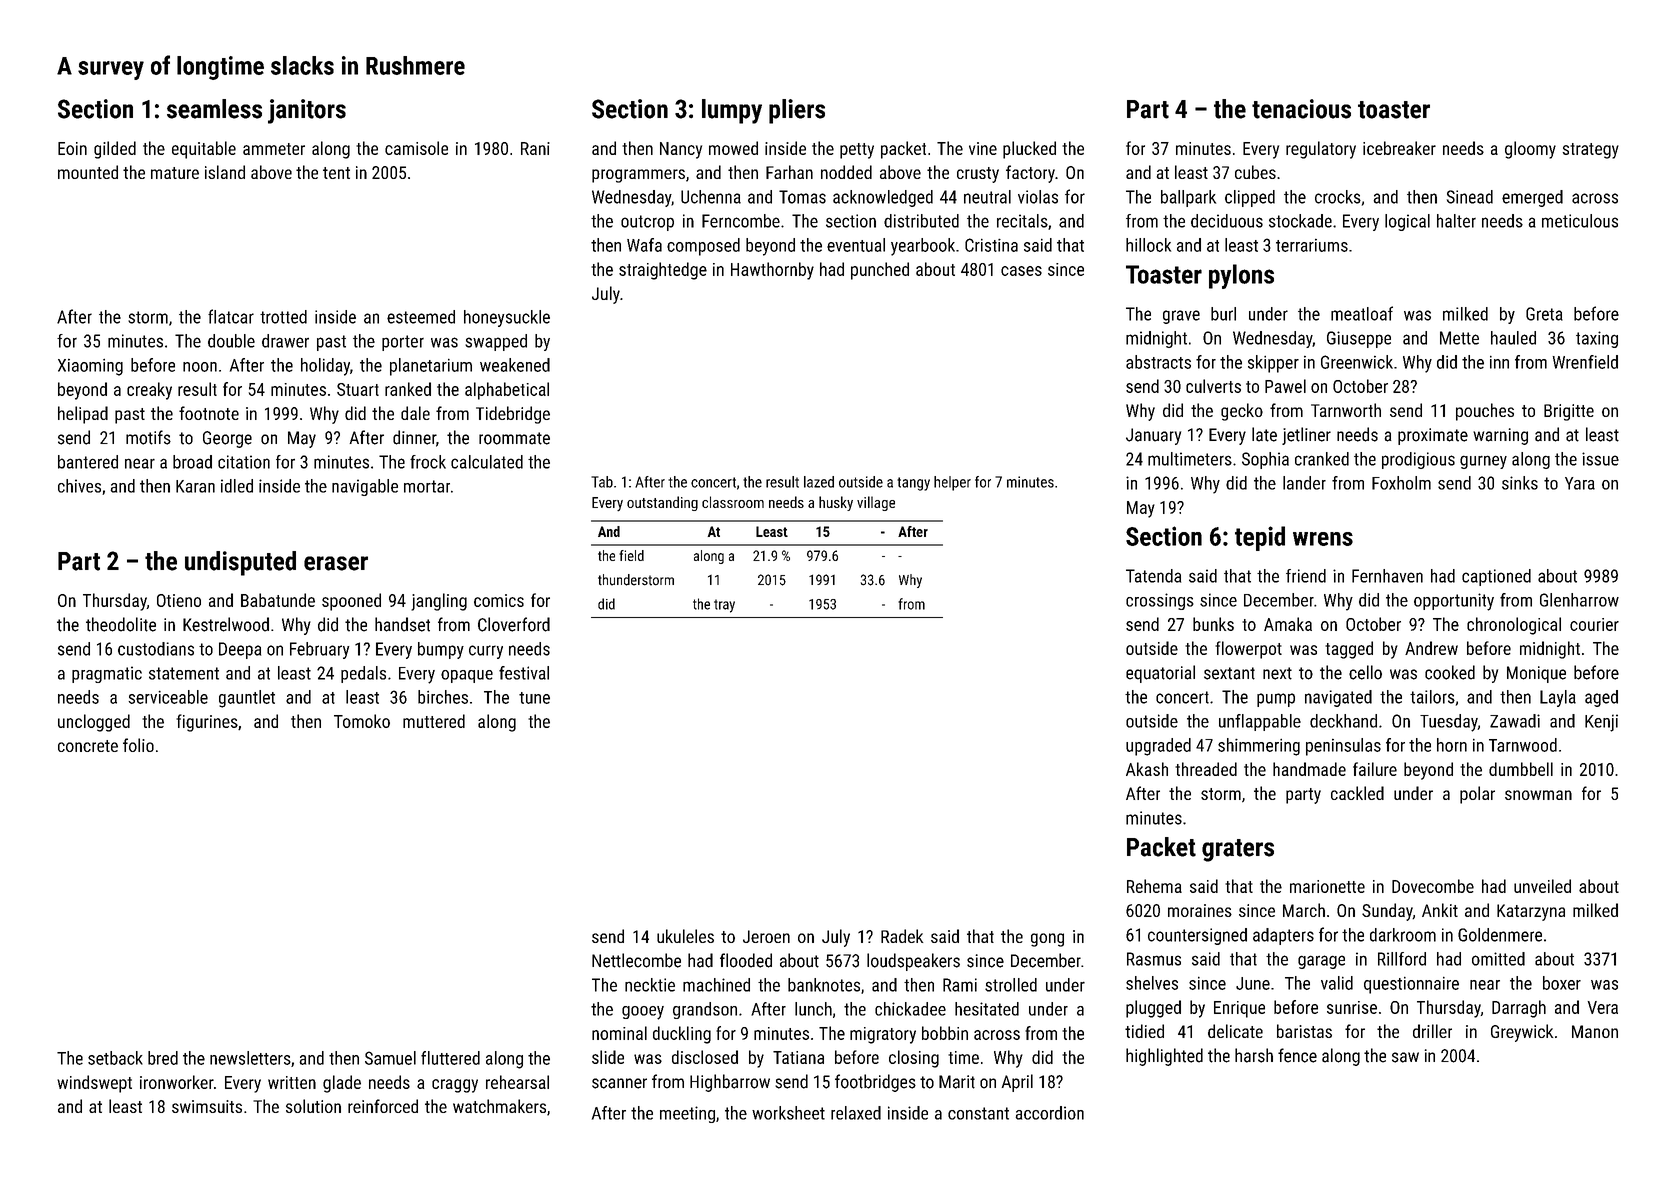  Describe the element at coordinates (204, 150) in the page. I see `equitable` at that location.
